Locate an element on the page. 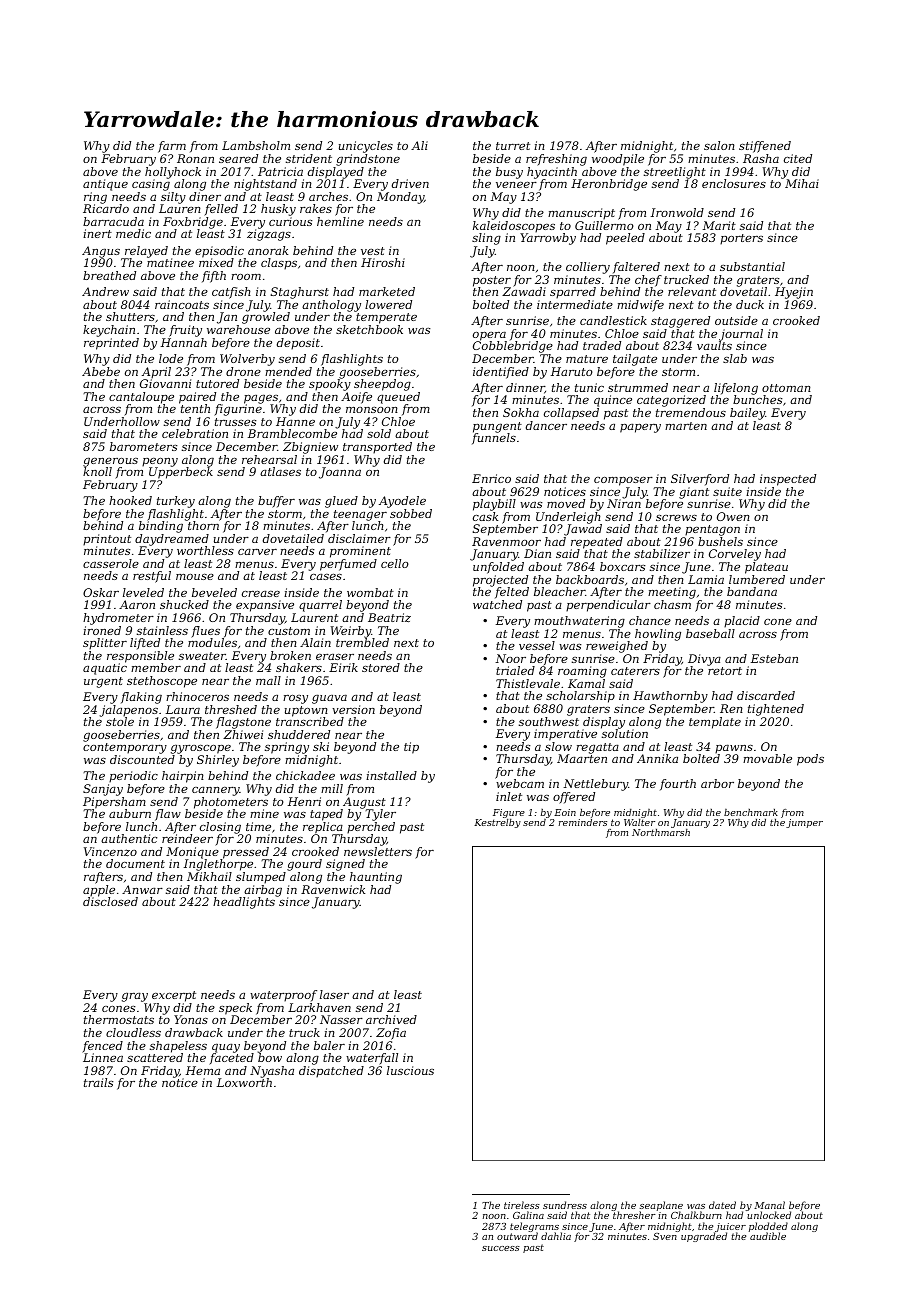  refreshing is located at coordinates (556, 160).
